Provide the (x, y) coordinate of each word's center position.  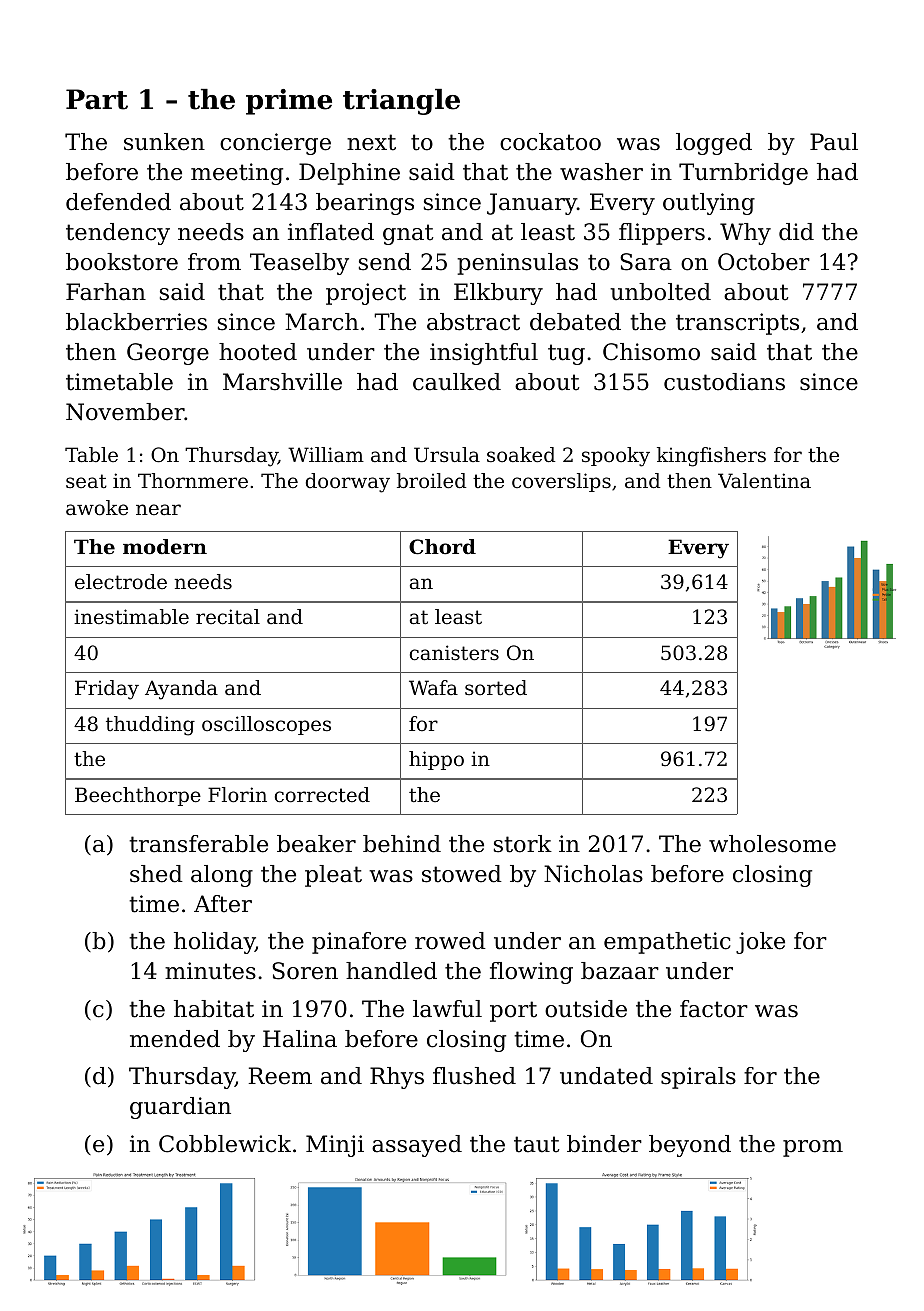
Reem (280, 1076)
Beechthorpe (138, 796)
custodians (724, 382)
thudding (150, 726)
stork (523, 844)
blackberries (136, 322)
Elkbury (498, 294)
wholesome (772, 844)
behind (402, 844)
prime (289, 102)
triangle (401, 102)
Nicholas (593, 874)
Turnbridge (743, 174)
